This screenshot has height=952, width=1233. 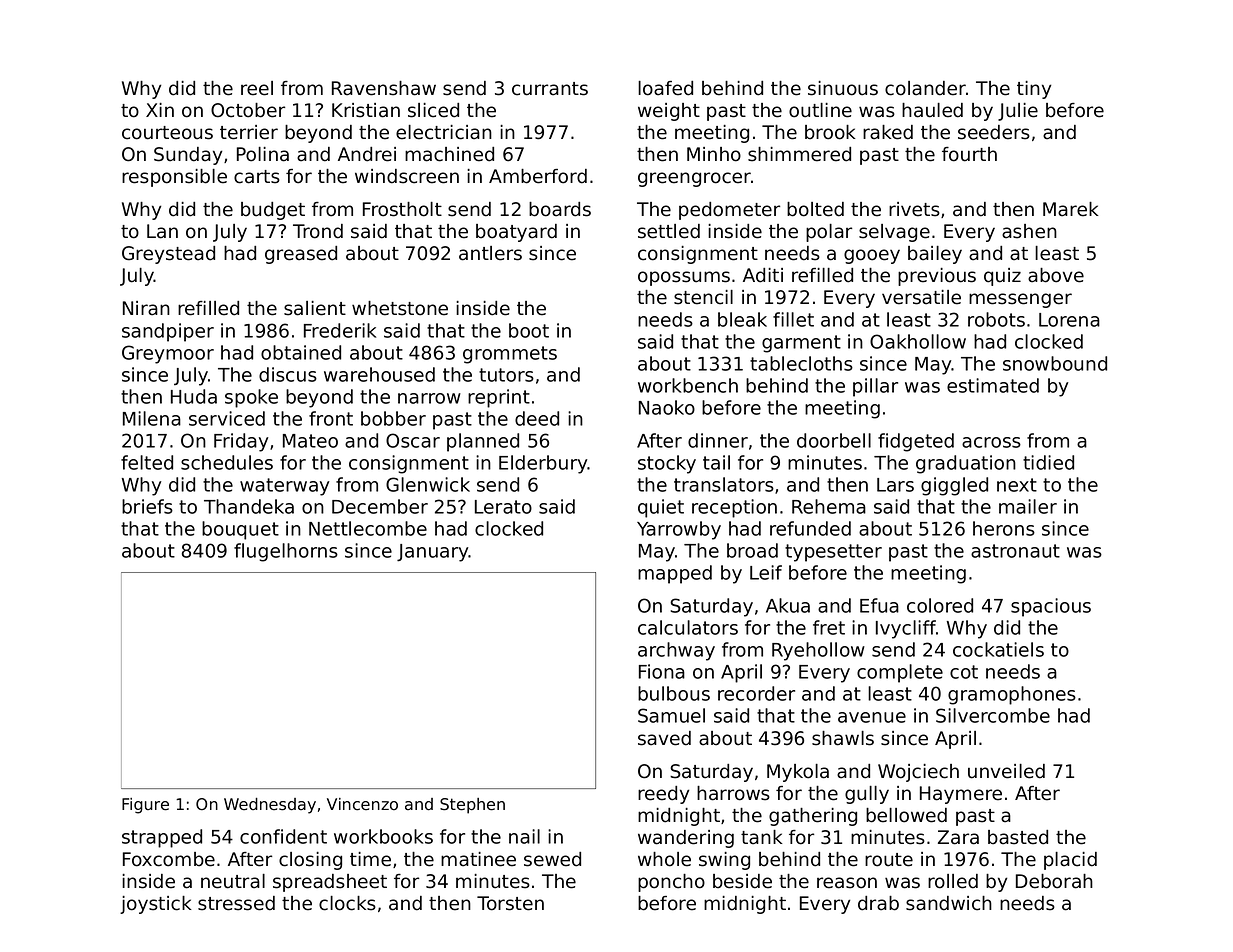 I want to click on robots, so click(x=996, y=319).
